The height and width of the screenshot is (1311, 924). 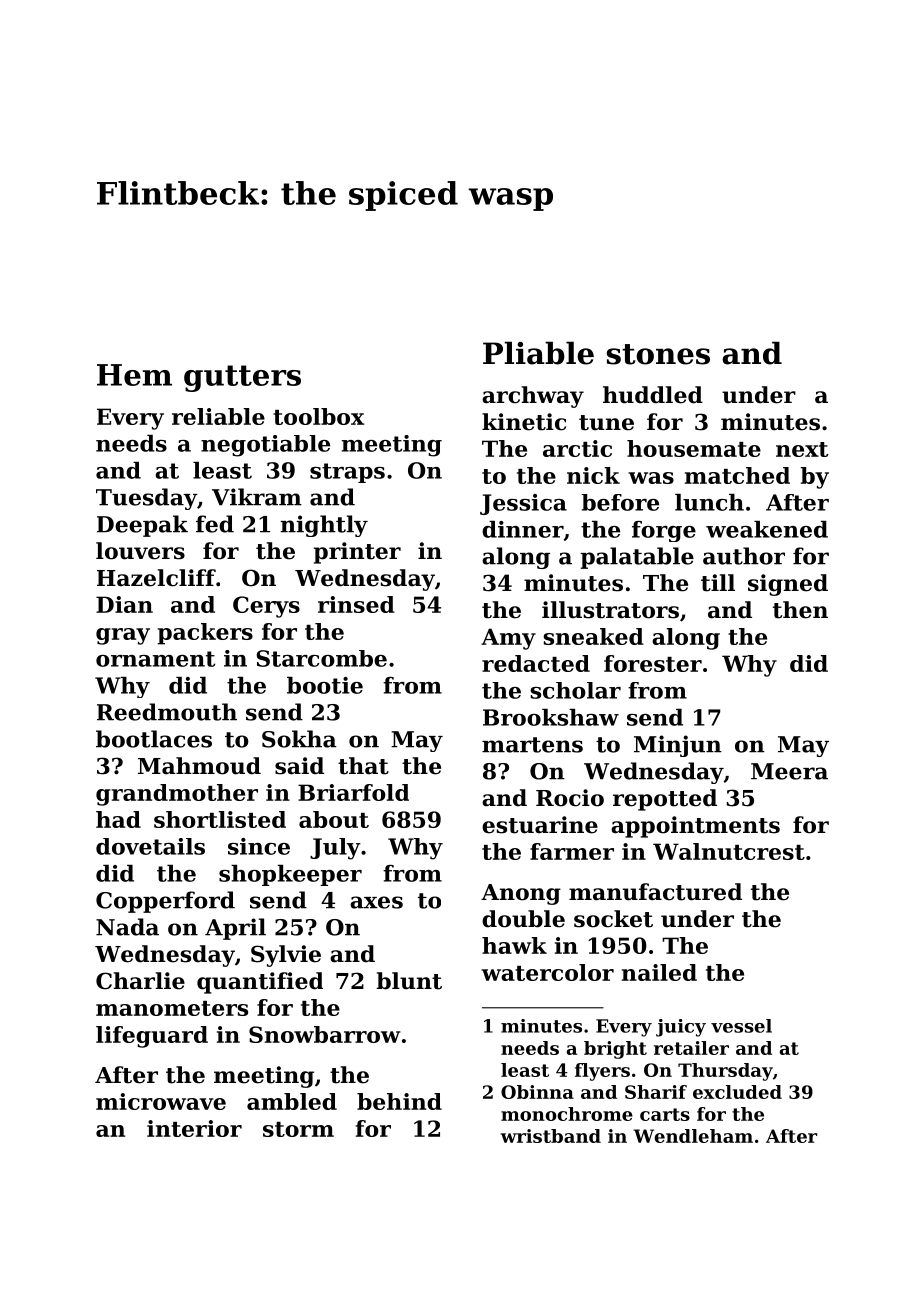 I want to click on reliable, so click(x=218, y=416).
